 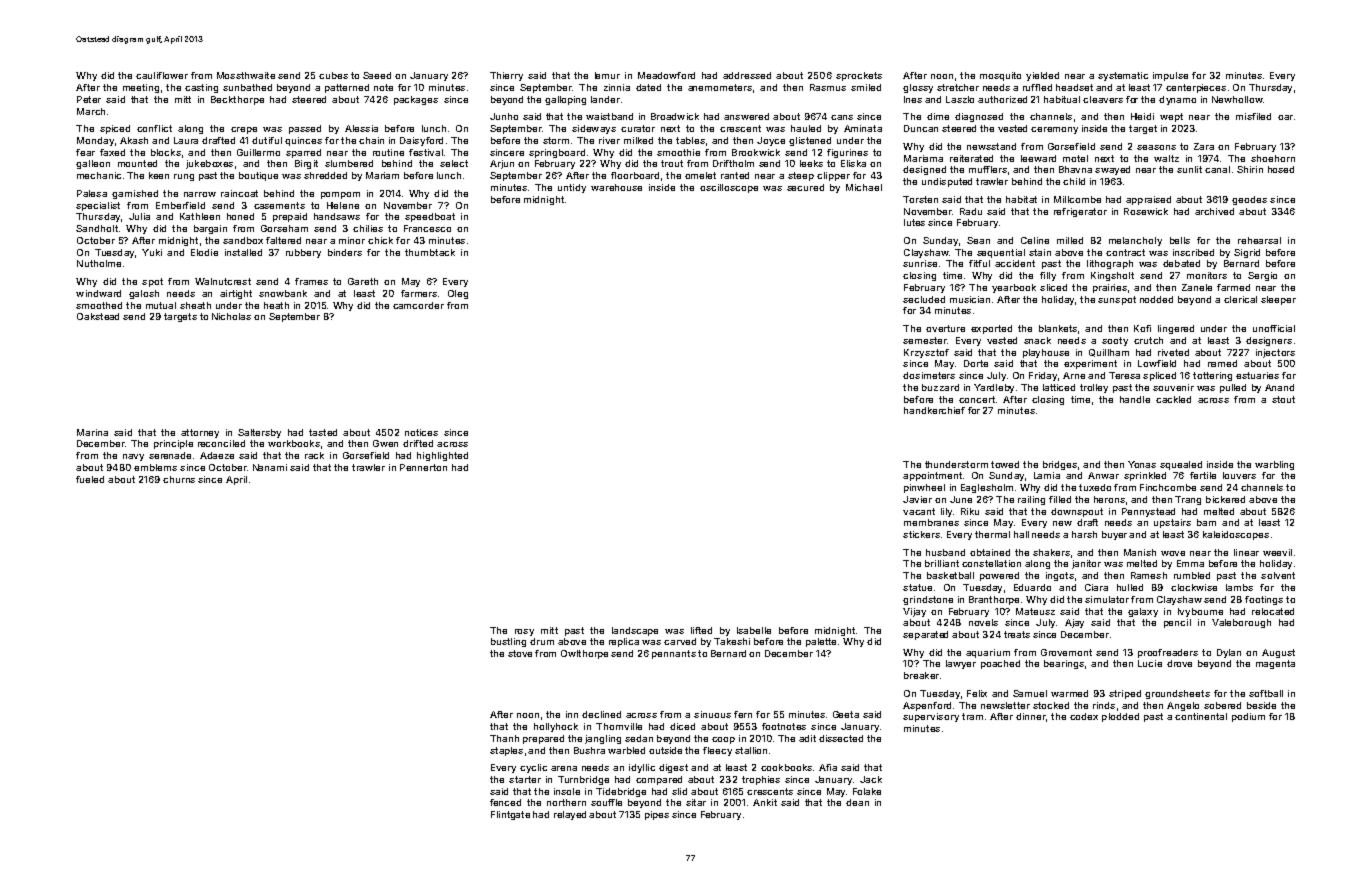 What do you see at coordinates (1240, 299) in the document?
I see `clerical` at bounding box center [1240, 299].
